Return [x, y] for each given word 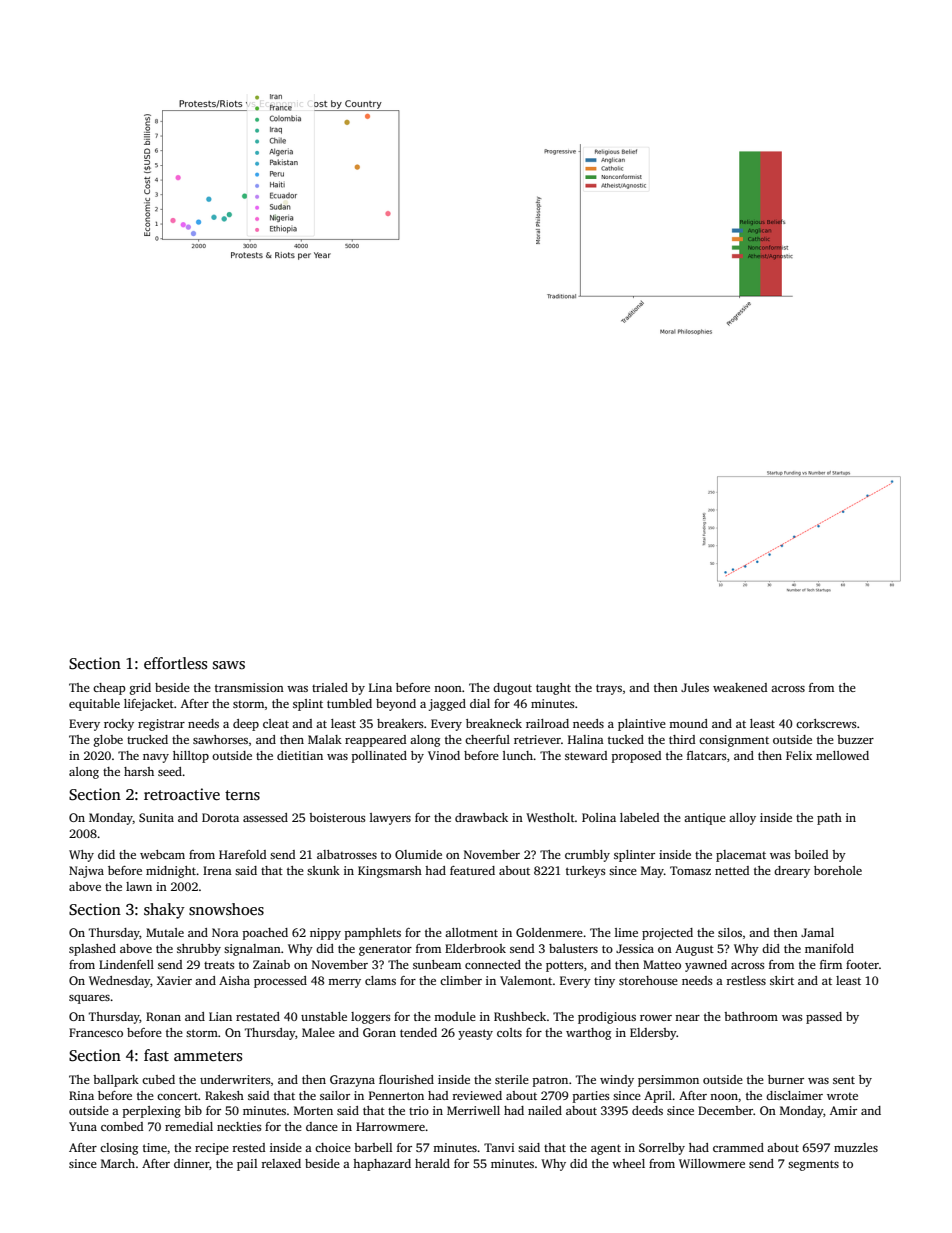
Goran [379, 1032]
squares [89, 999]
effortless [175, 663]
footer [862, 964]
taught [553, 689]
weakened [740, 687]
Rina [81, 1095]
